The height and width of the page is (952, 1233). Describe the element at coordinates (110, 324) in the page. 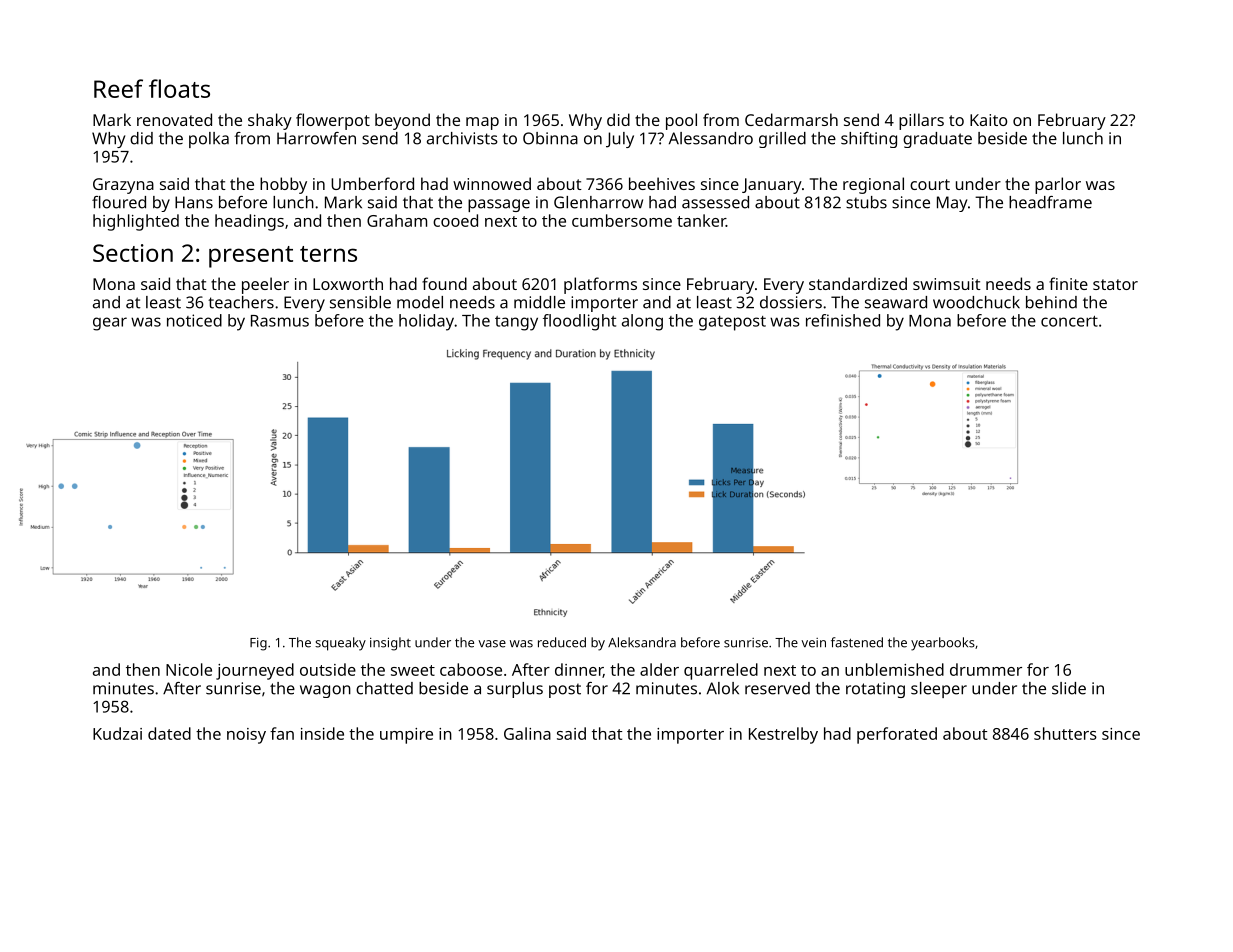

I see `gear` at that location.
